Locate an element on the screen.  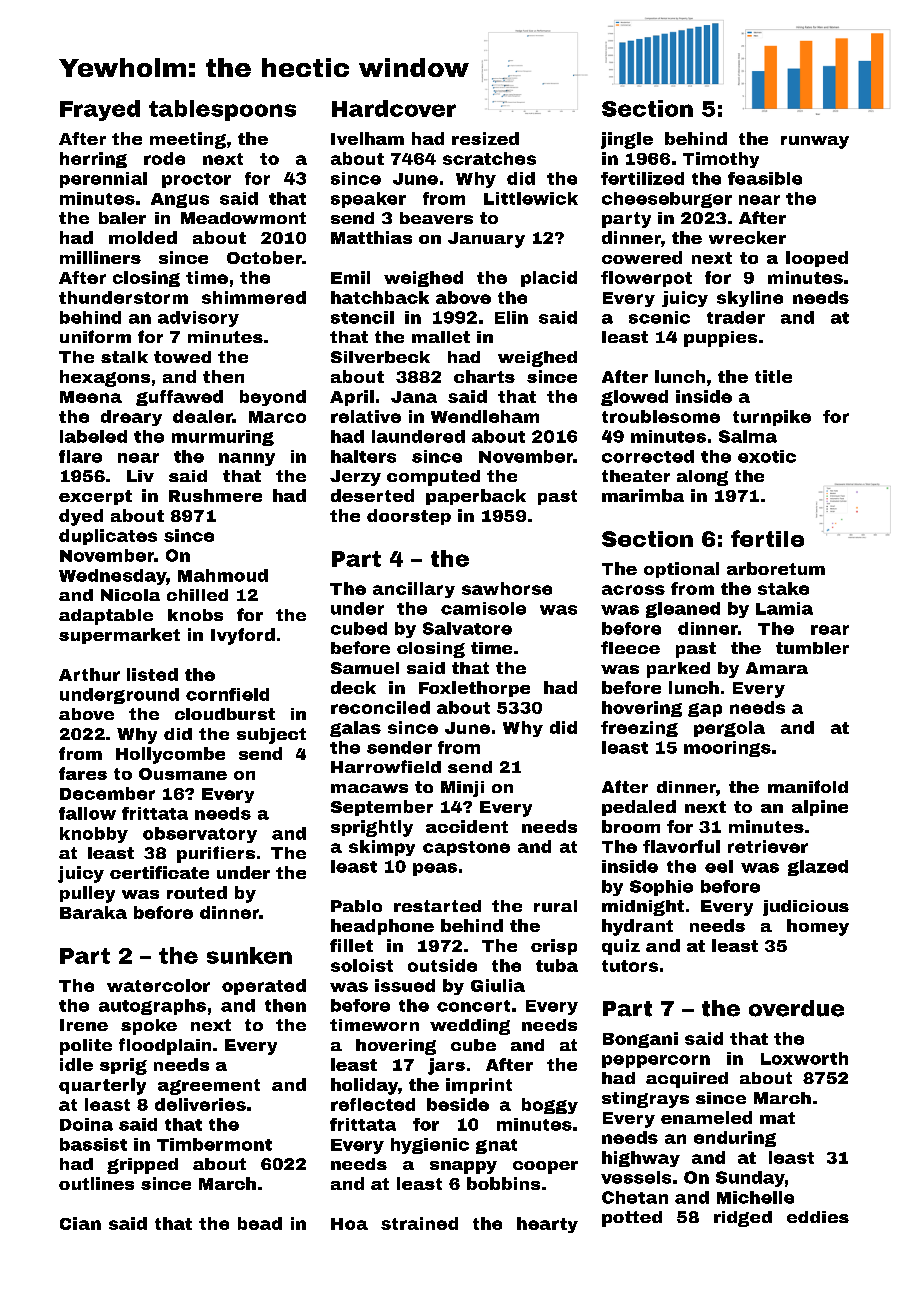
Jana is located at coordinates (414, 397).
